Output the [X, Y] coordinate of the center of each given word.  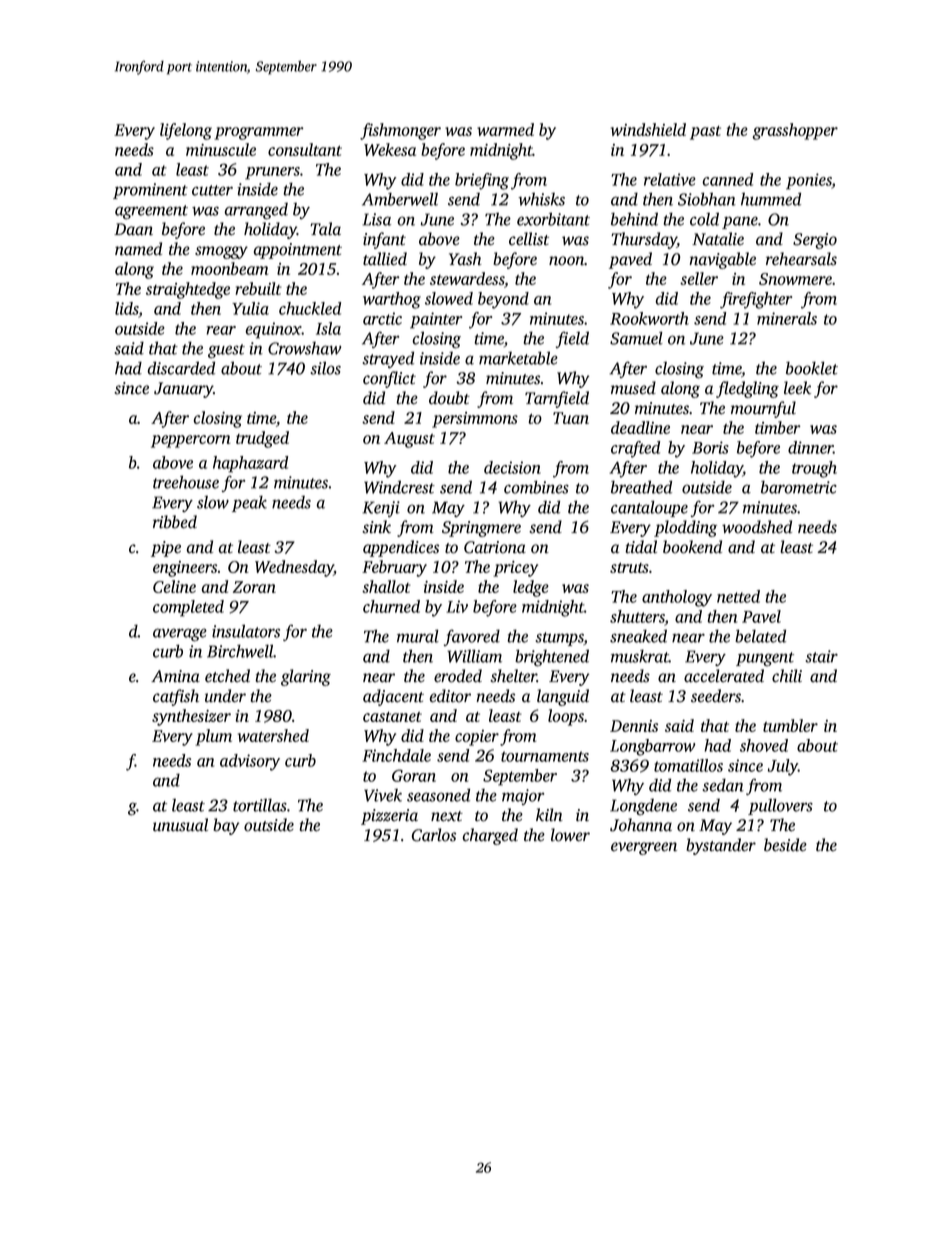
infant [384, 240]
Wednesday [294, 568]
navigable [723, 260]
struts [629, 568]
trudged [262, 439]
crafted [635, 449]
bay [226, 826]
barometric [799, 487]
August [409, 440]
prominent [150, 191]
